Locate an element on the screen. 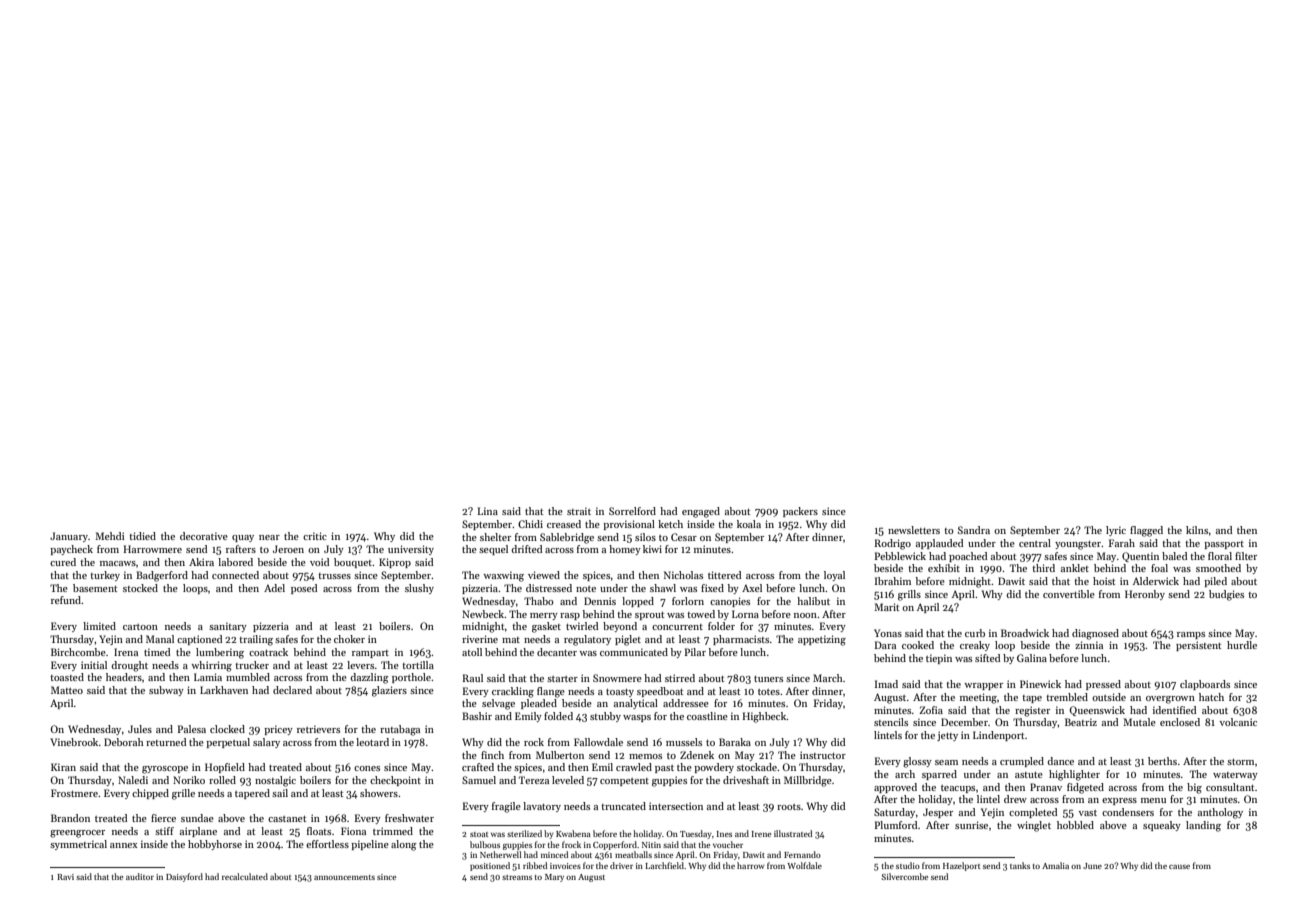 This screenshot has width=1308, height=924. Chidi is located at coordinates (530, 524).
